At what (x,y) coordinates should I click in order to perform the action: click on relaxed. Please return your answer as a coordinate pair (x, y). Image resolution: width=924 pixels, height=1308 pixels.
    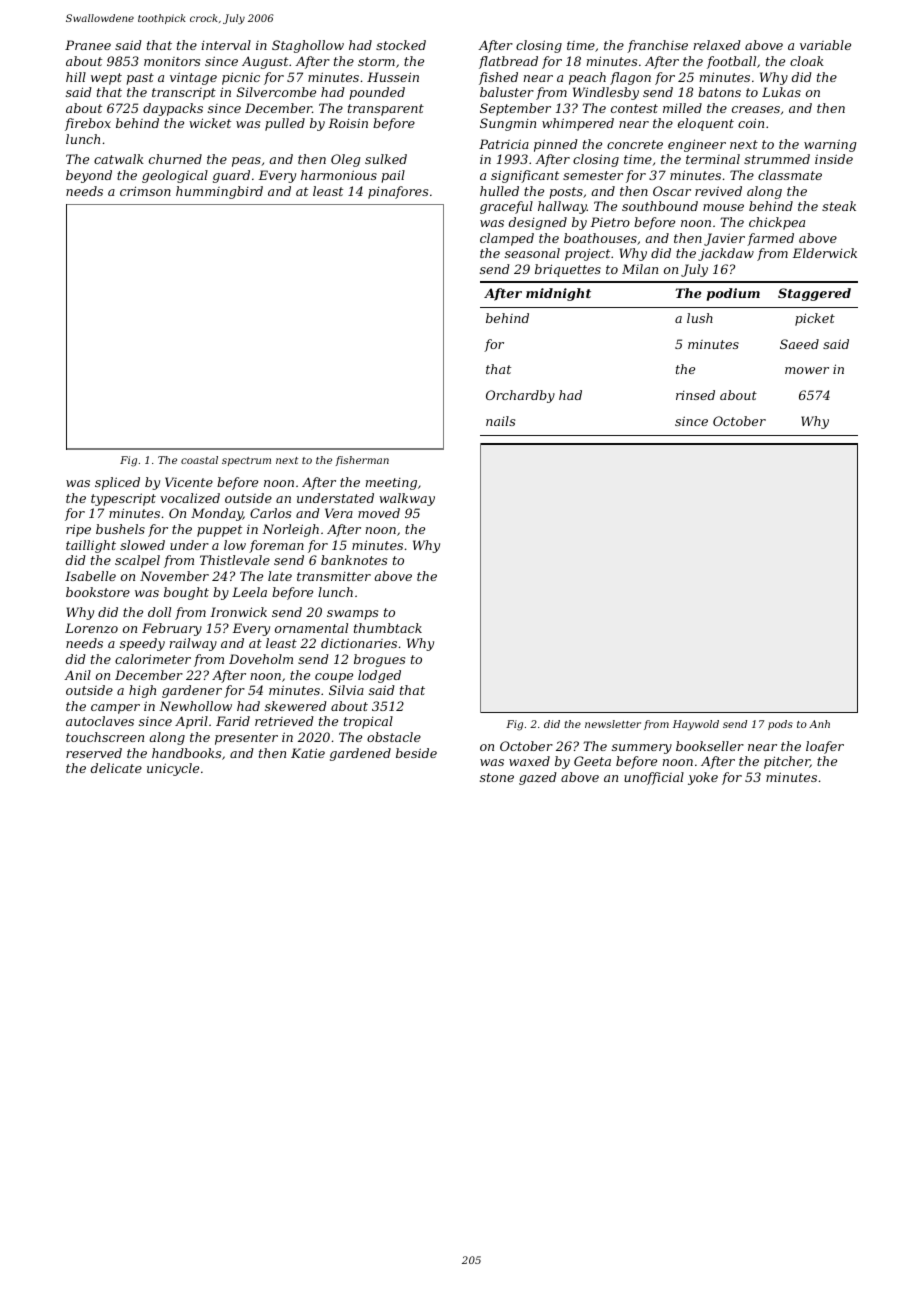
    Looking at the image, I should click on (717, 45).
